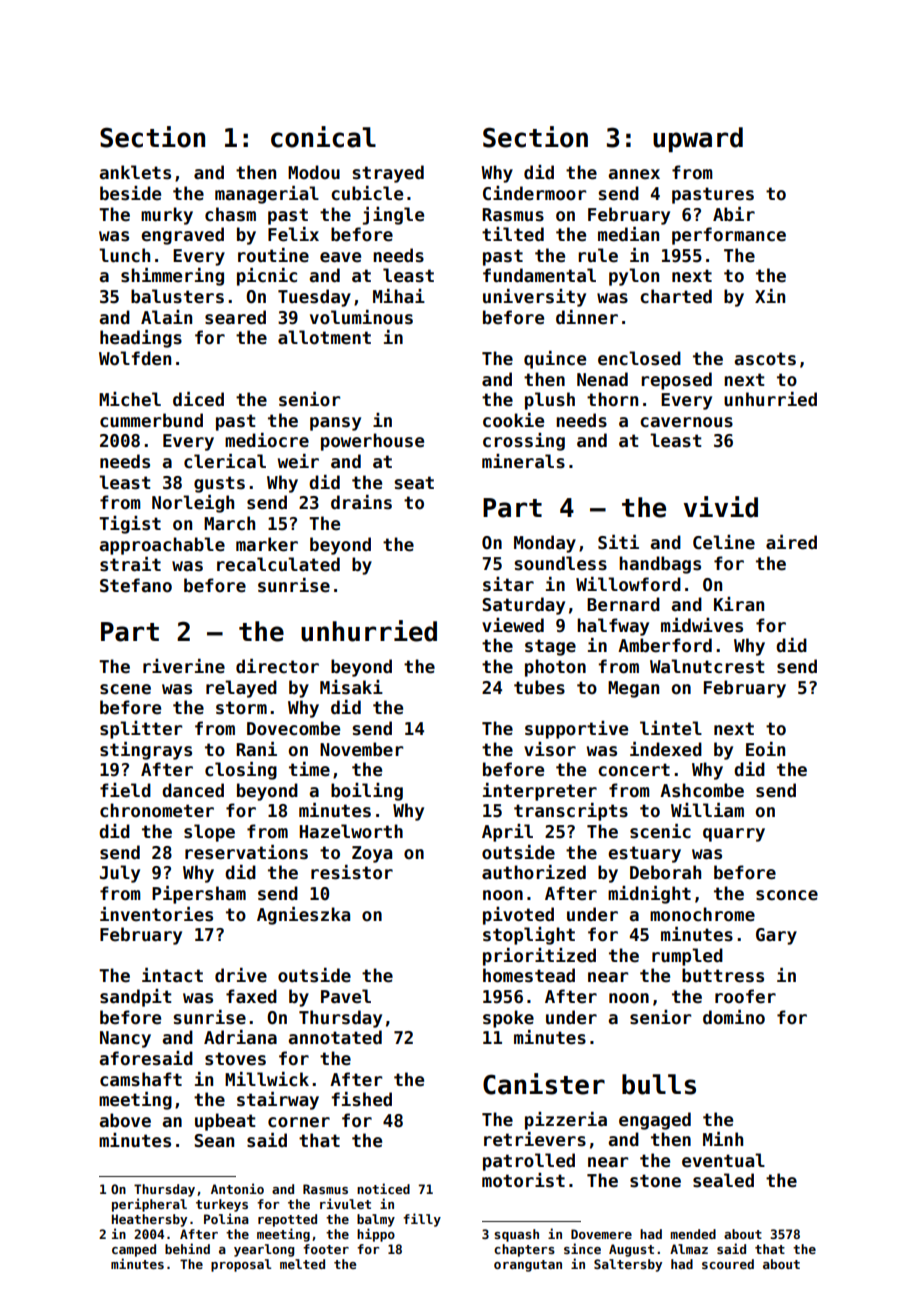  What do you see at coordinates (507, 833) in the document?
I see `April` at bounding box center [507, 833].
